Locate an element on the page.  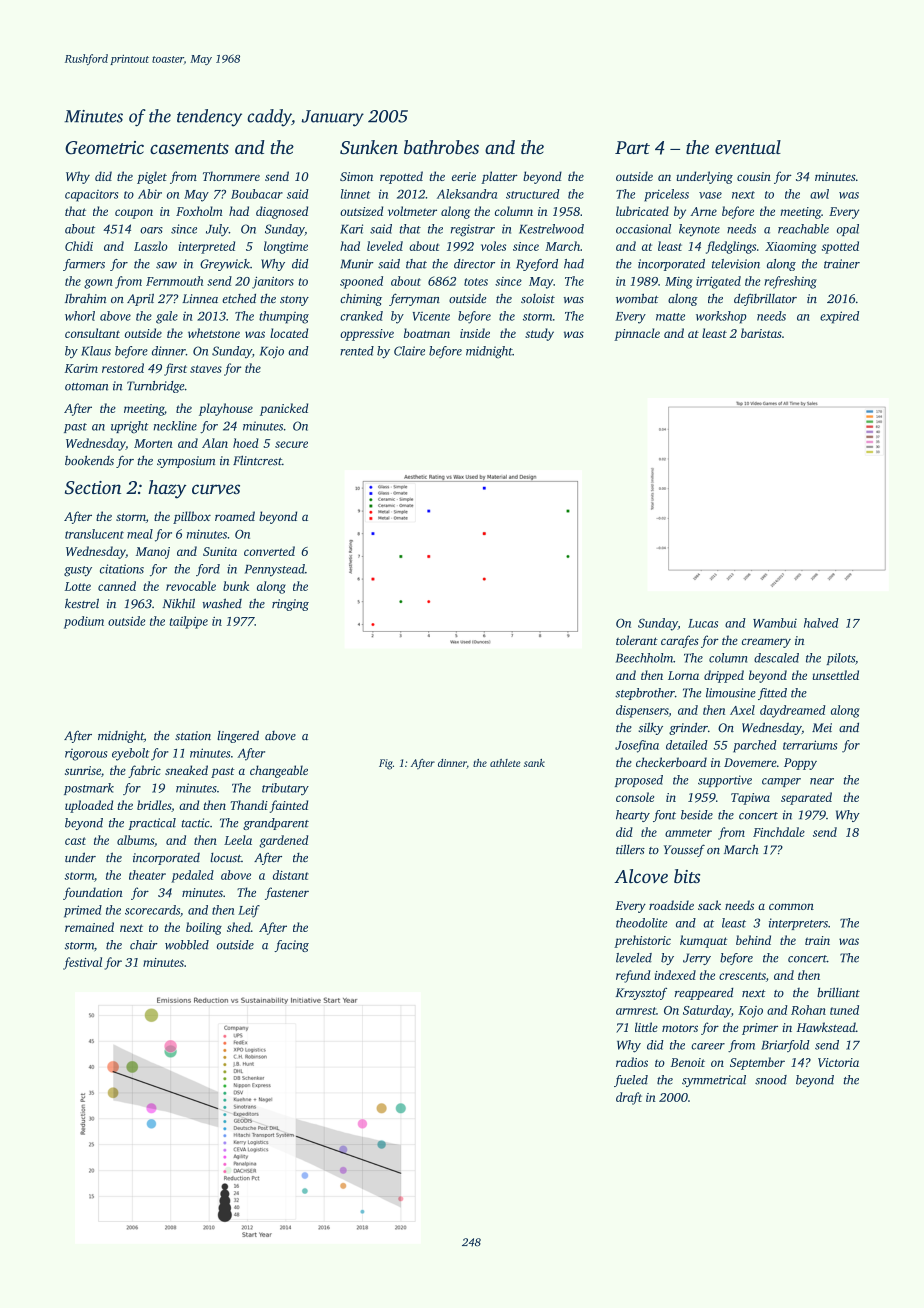
radios is located at coordinates (632, 1062).
